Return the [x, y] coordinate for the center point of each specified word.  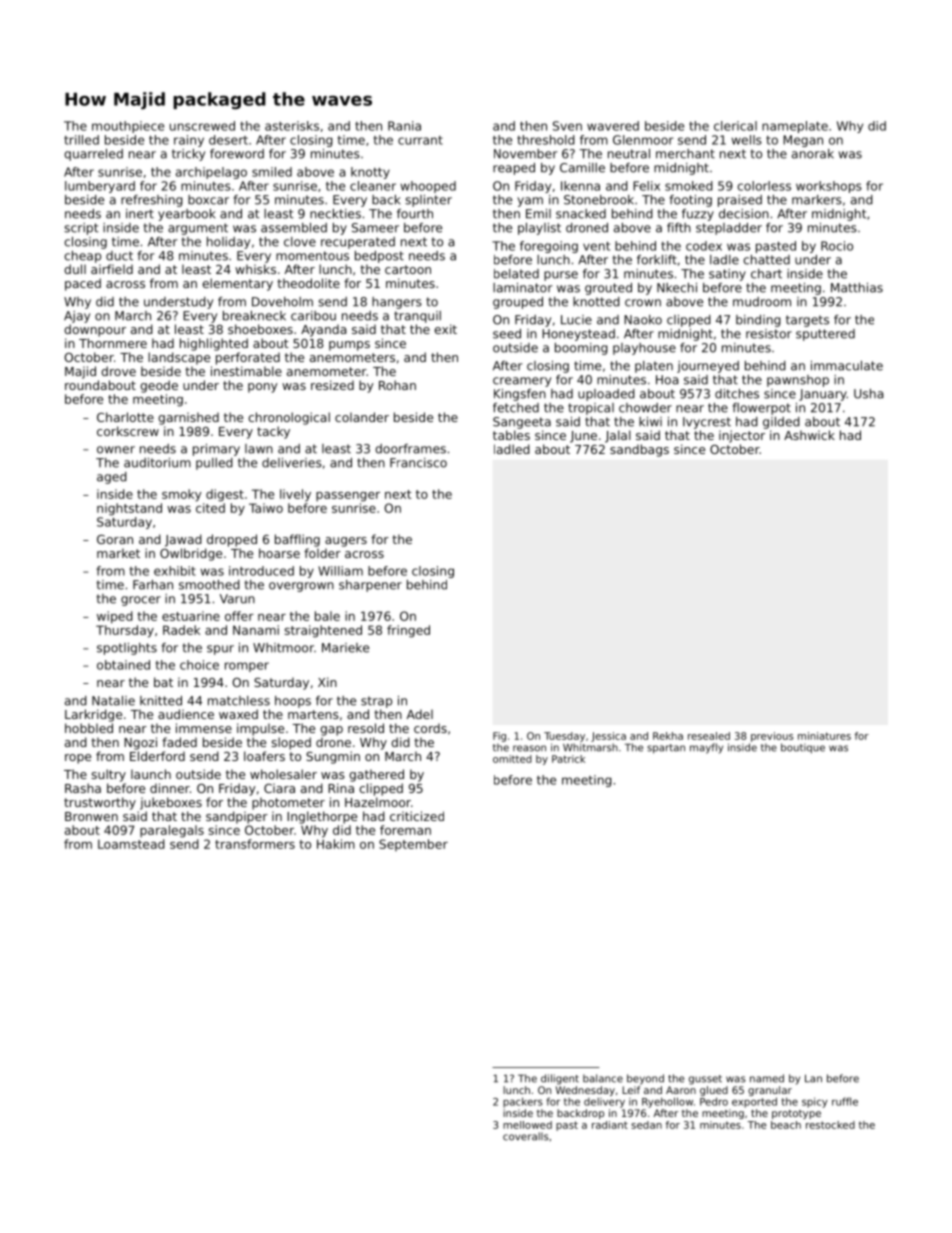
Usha [868, 394]
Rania [404, 126]
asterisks [292, 126]
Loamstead [131, 844]
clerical [735, 126]
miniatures [824, 736]
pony [263, 388]
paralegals [172, 831]
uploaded [606, 395]
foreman [405, 830]
